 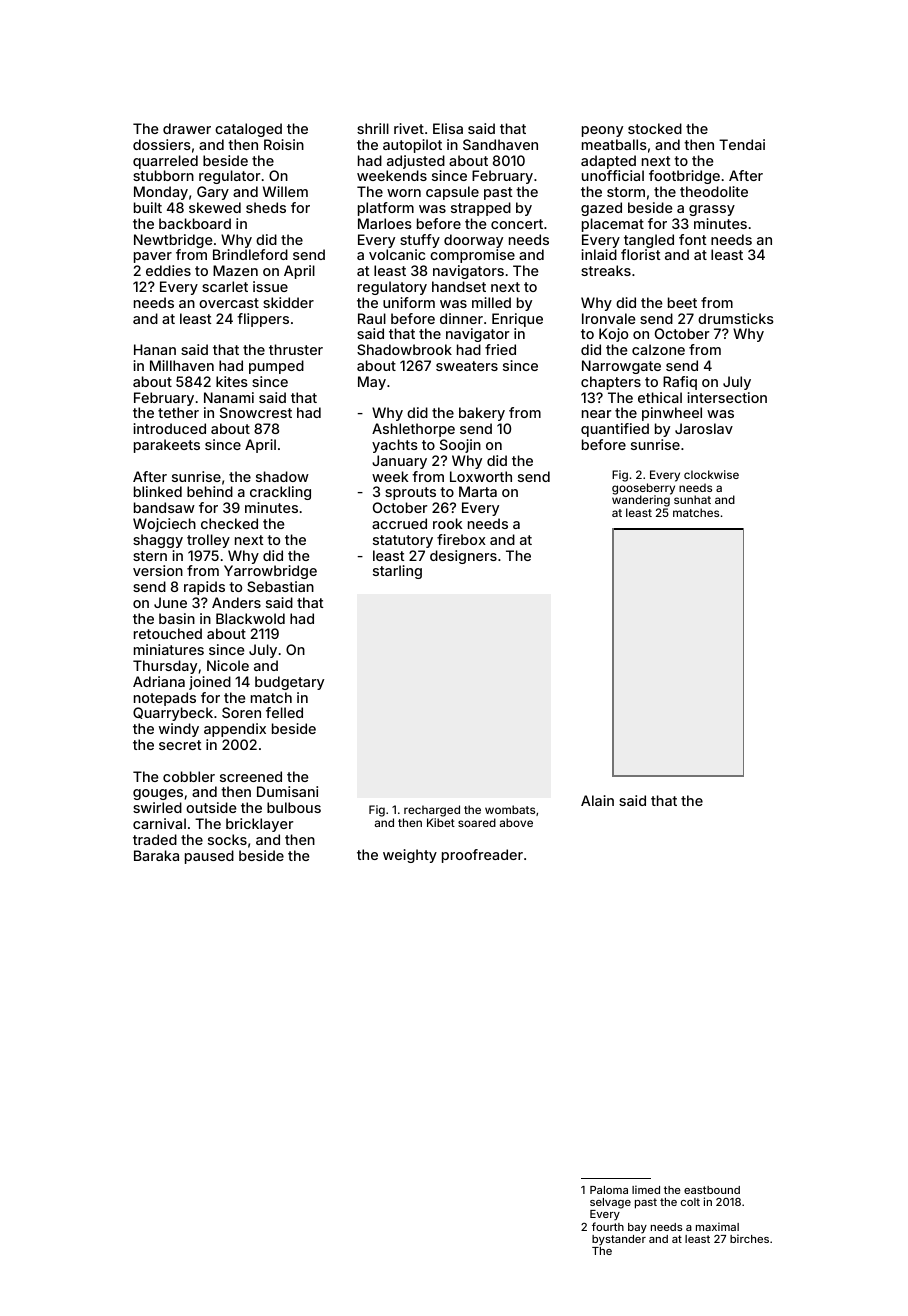 What do you see at coordinates (259, 825) in the page?
I see `bricklayer` at bounding box center [259, 825].
